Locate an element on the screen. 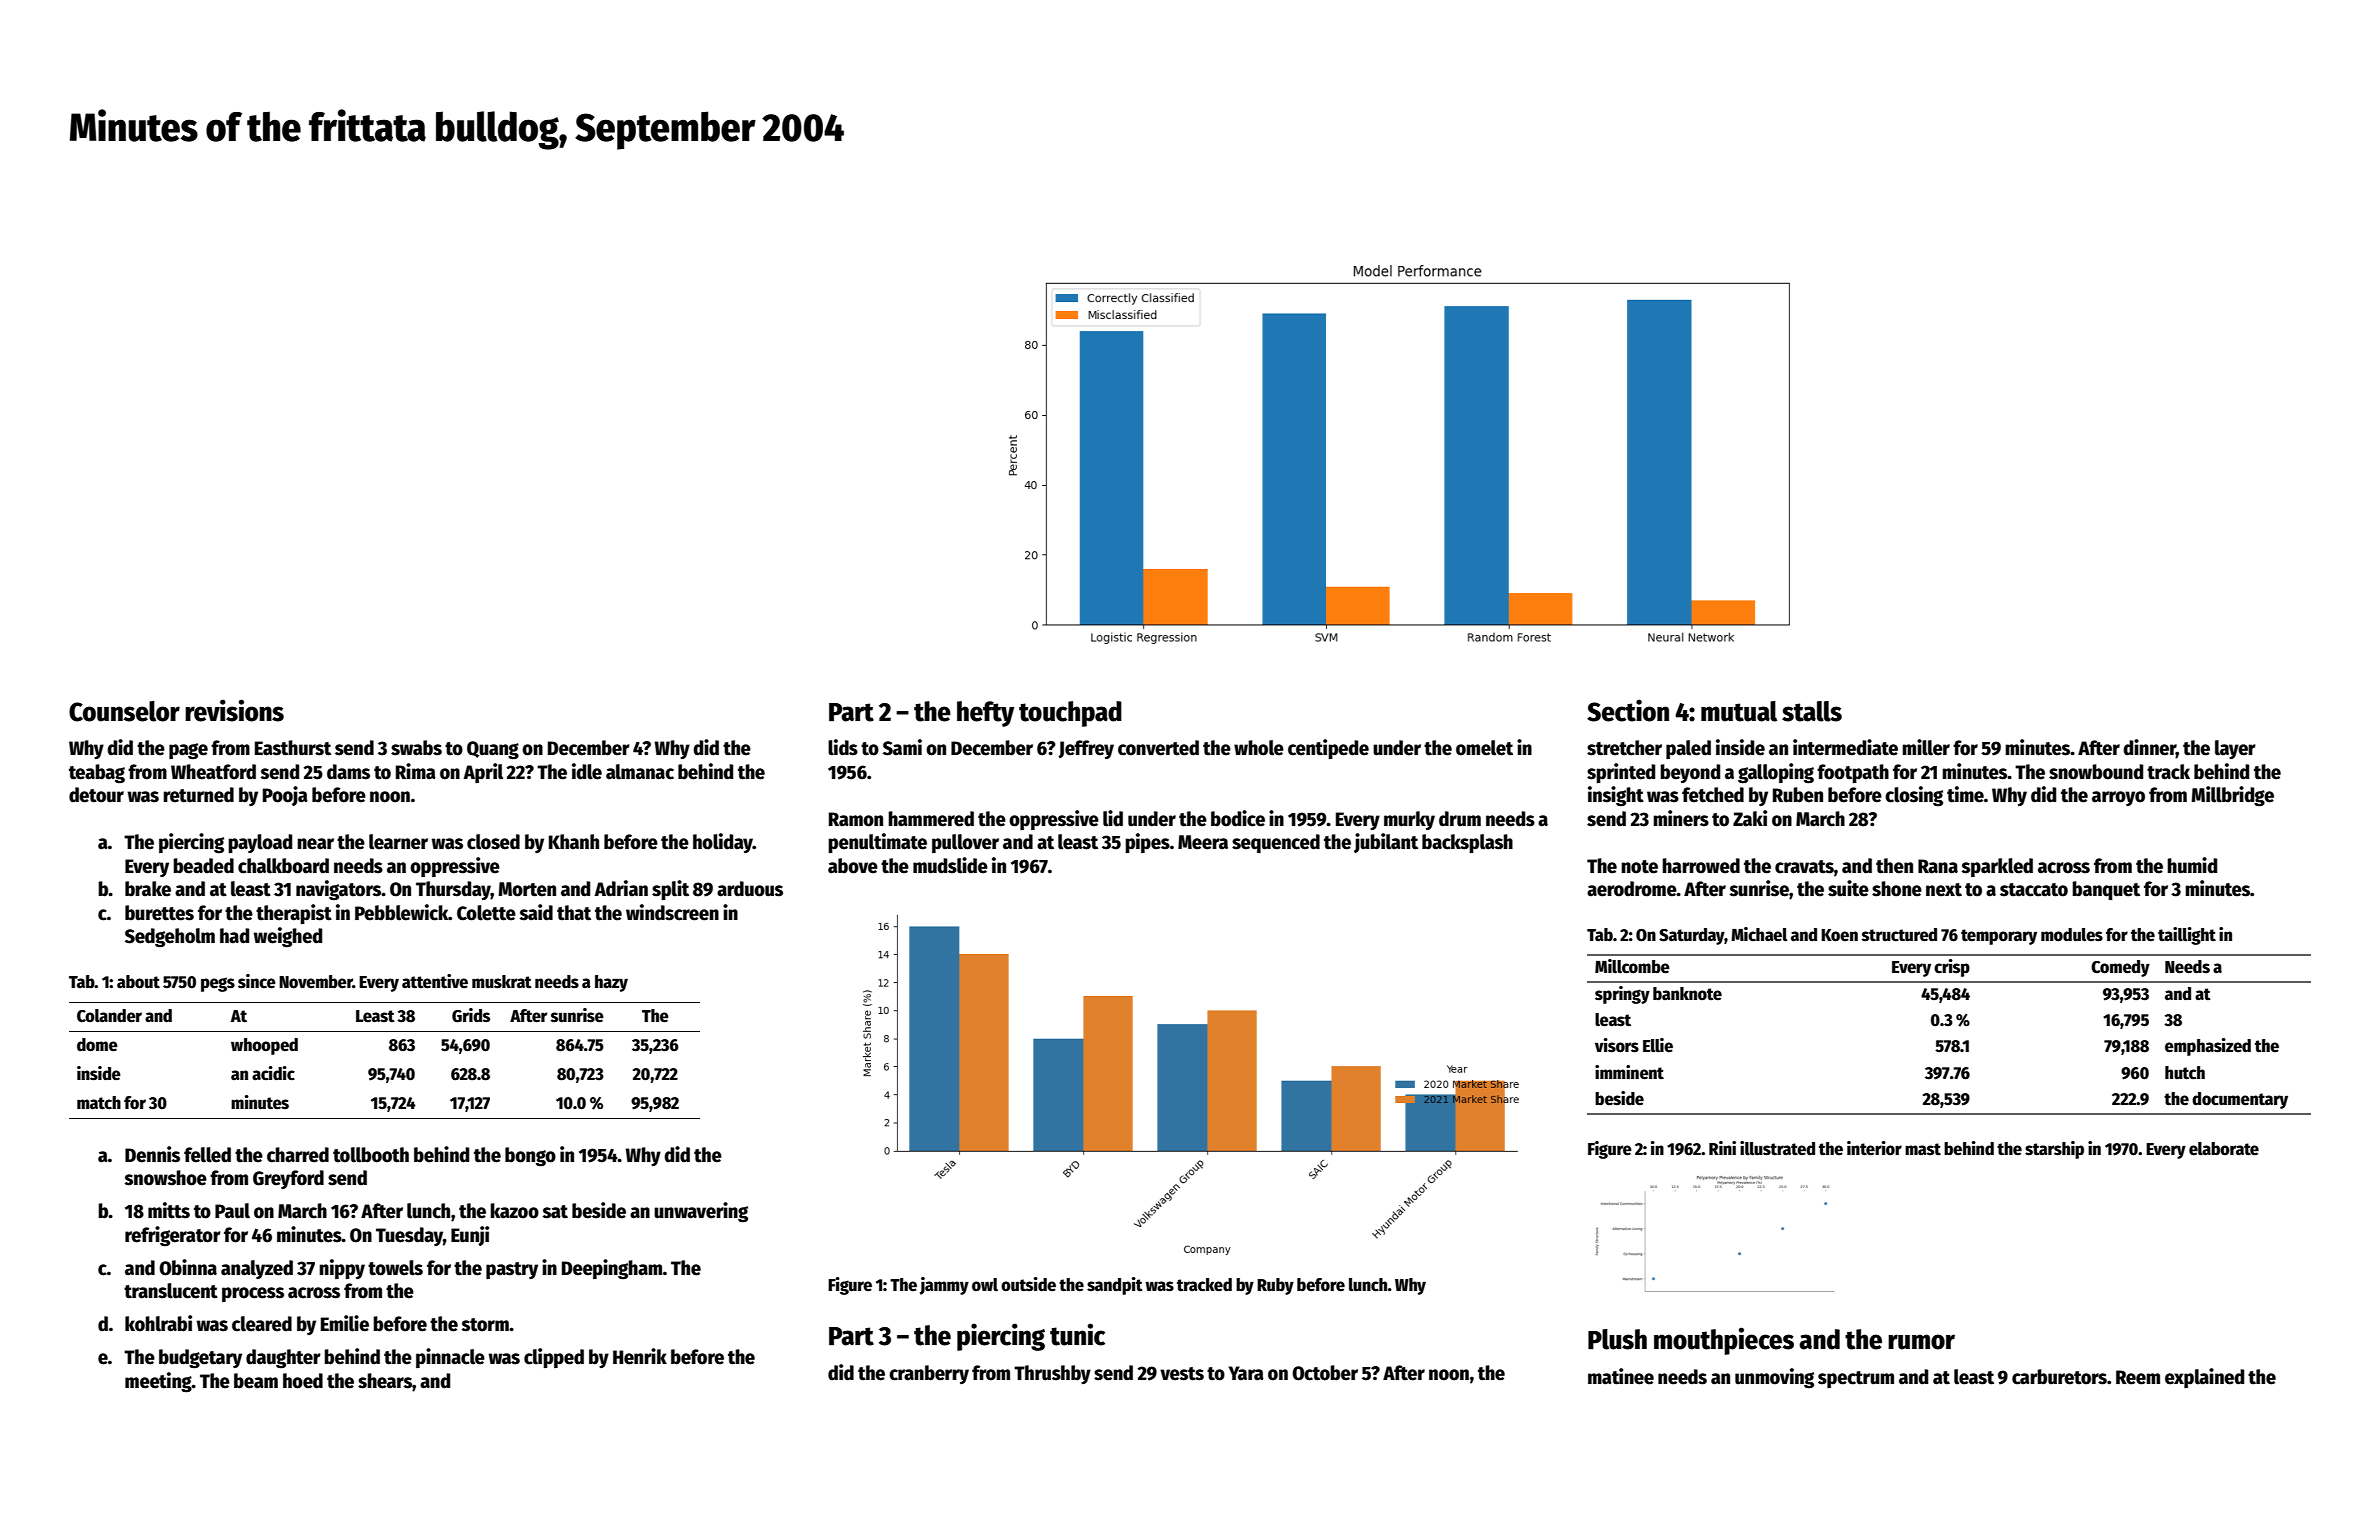  mast is located at coordinates (1923, 1149).
